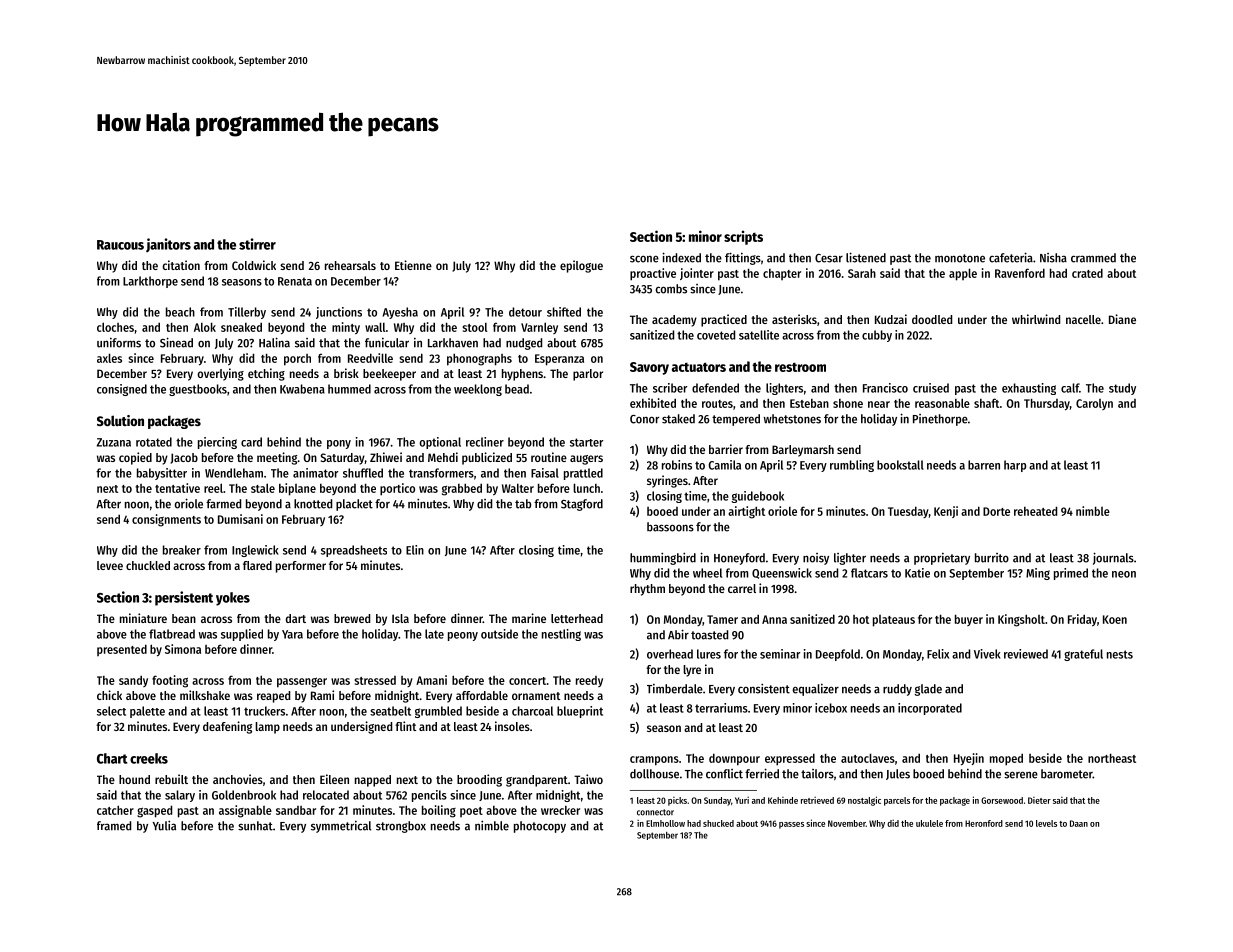  I want to click on peony, so click(463, 636).
